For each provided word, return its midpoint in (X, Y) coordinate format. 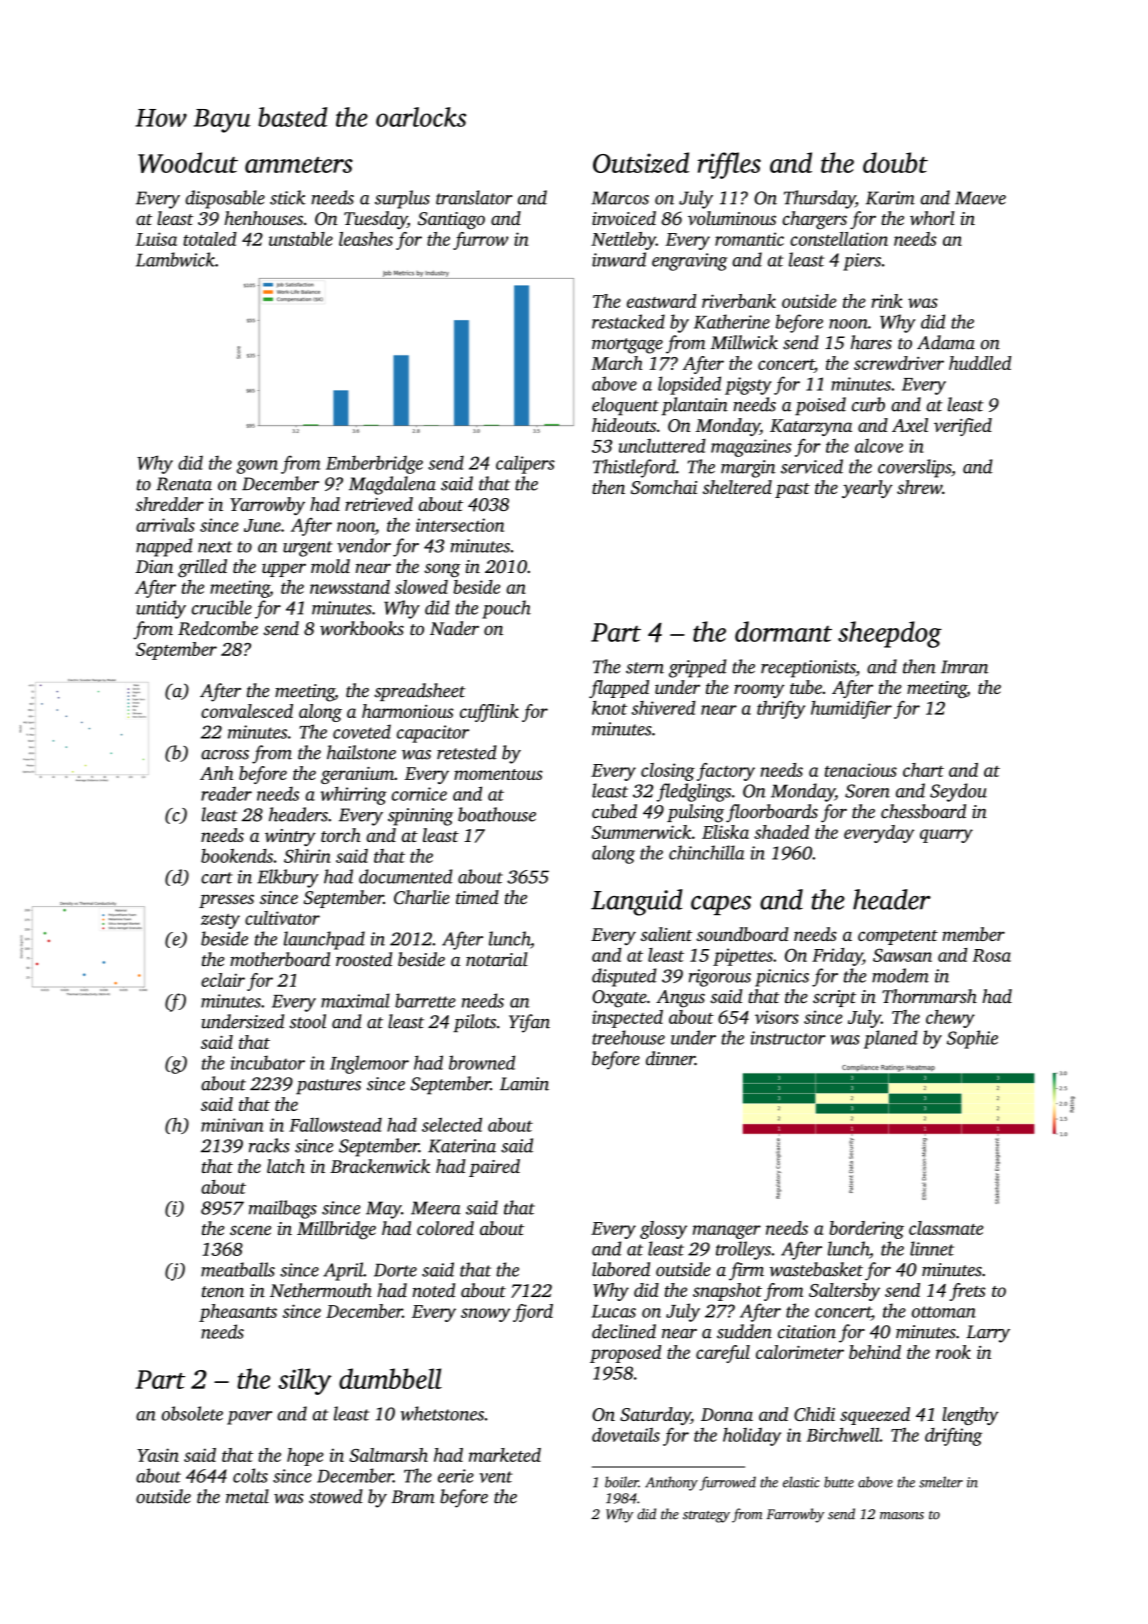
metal (247, 1496)
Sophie (972, 1039)
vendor (364, 545)
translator (474, 197)
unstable (301, 239)
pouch (506, 609)
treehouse (628, 1037)
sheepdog (890, 634)
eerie (456, 1476)
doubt (895, 162)
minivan (232, 1125)
